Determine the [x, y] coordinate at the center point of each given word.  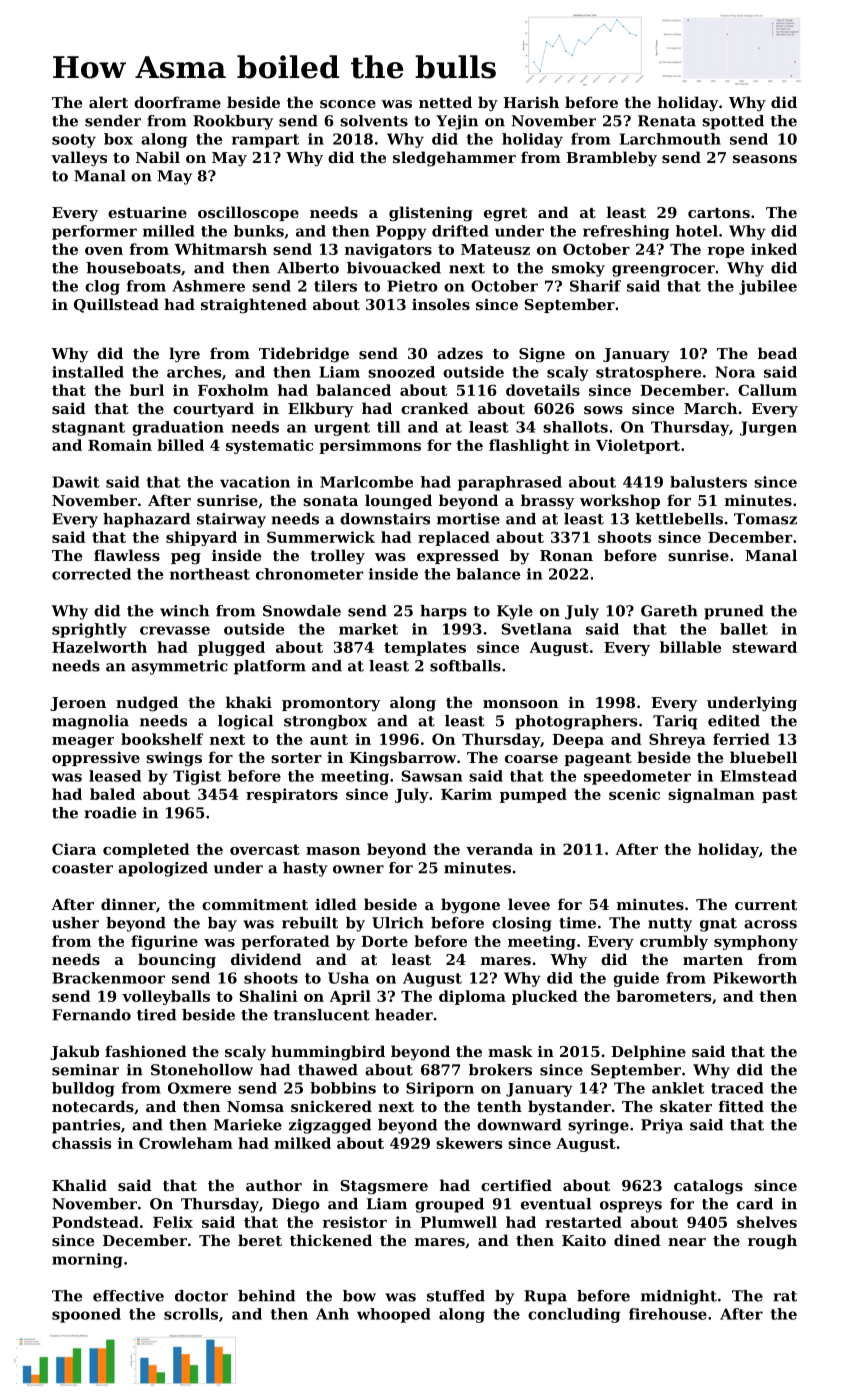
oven [104, 251]
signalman [711, 795]
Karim [466, 794]
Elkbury [320, 410]
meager [83, 742]
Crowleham [186, 1143]
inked [774, 249]
